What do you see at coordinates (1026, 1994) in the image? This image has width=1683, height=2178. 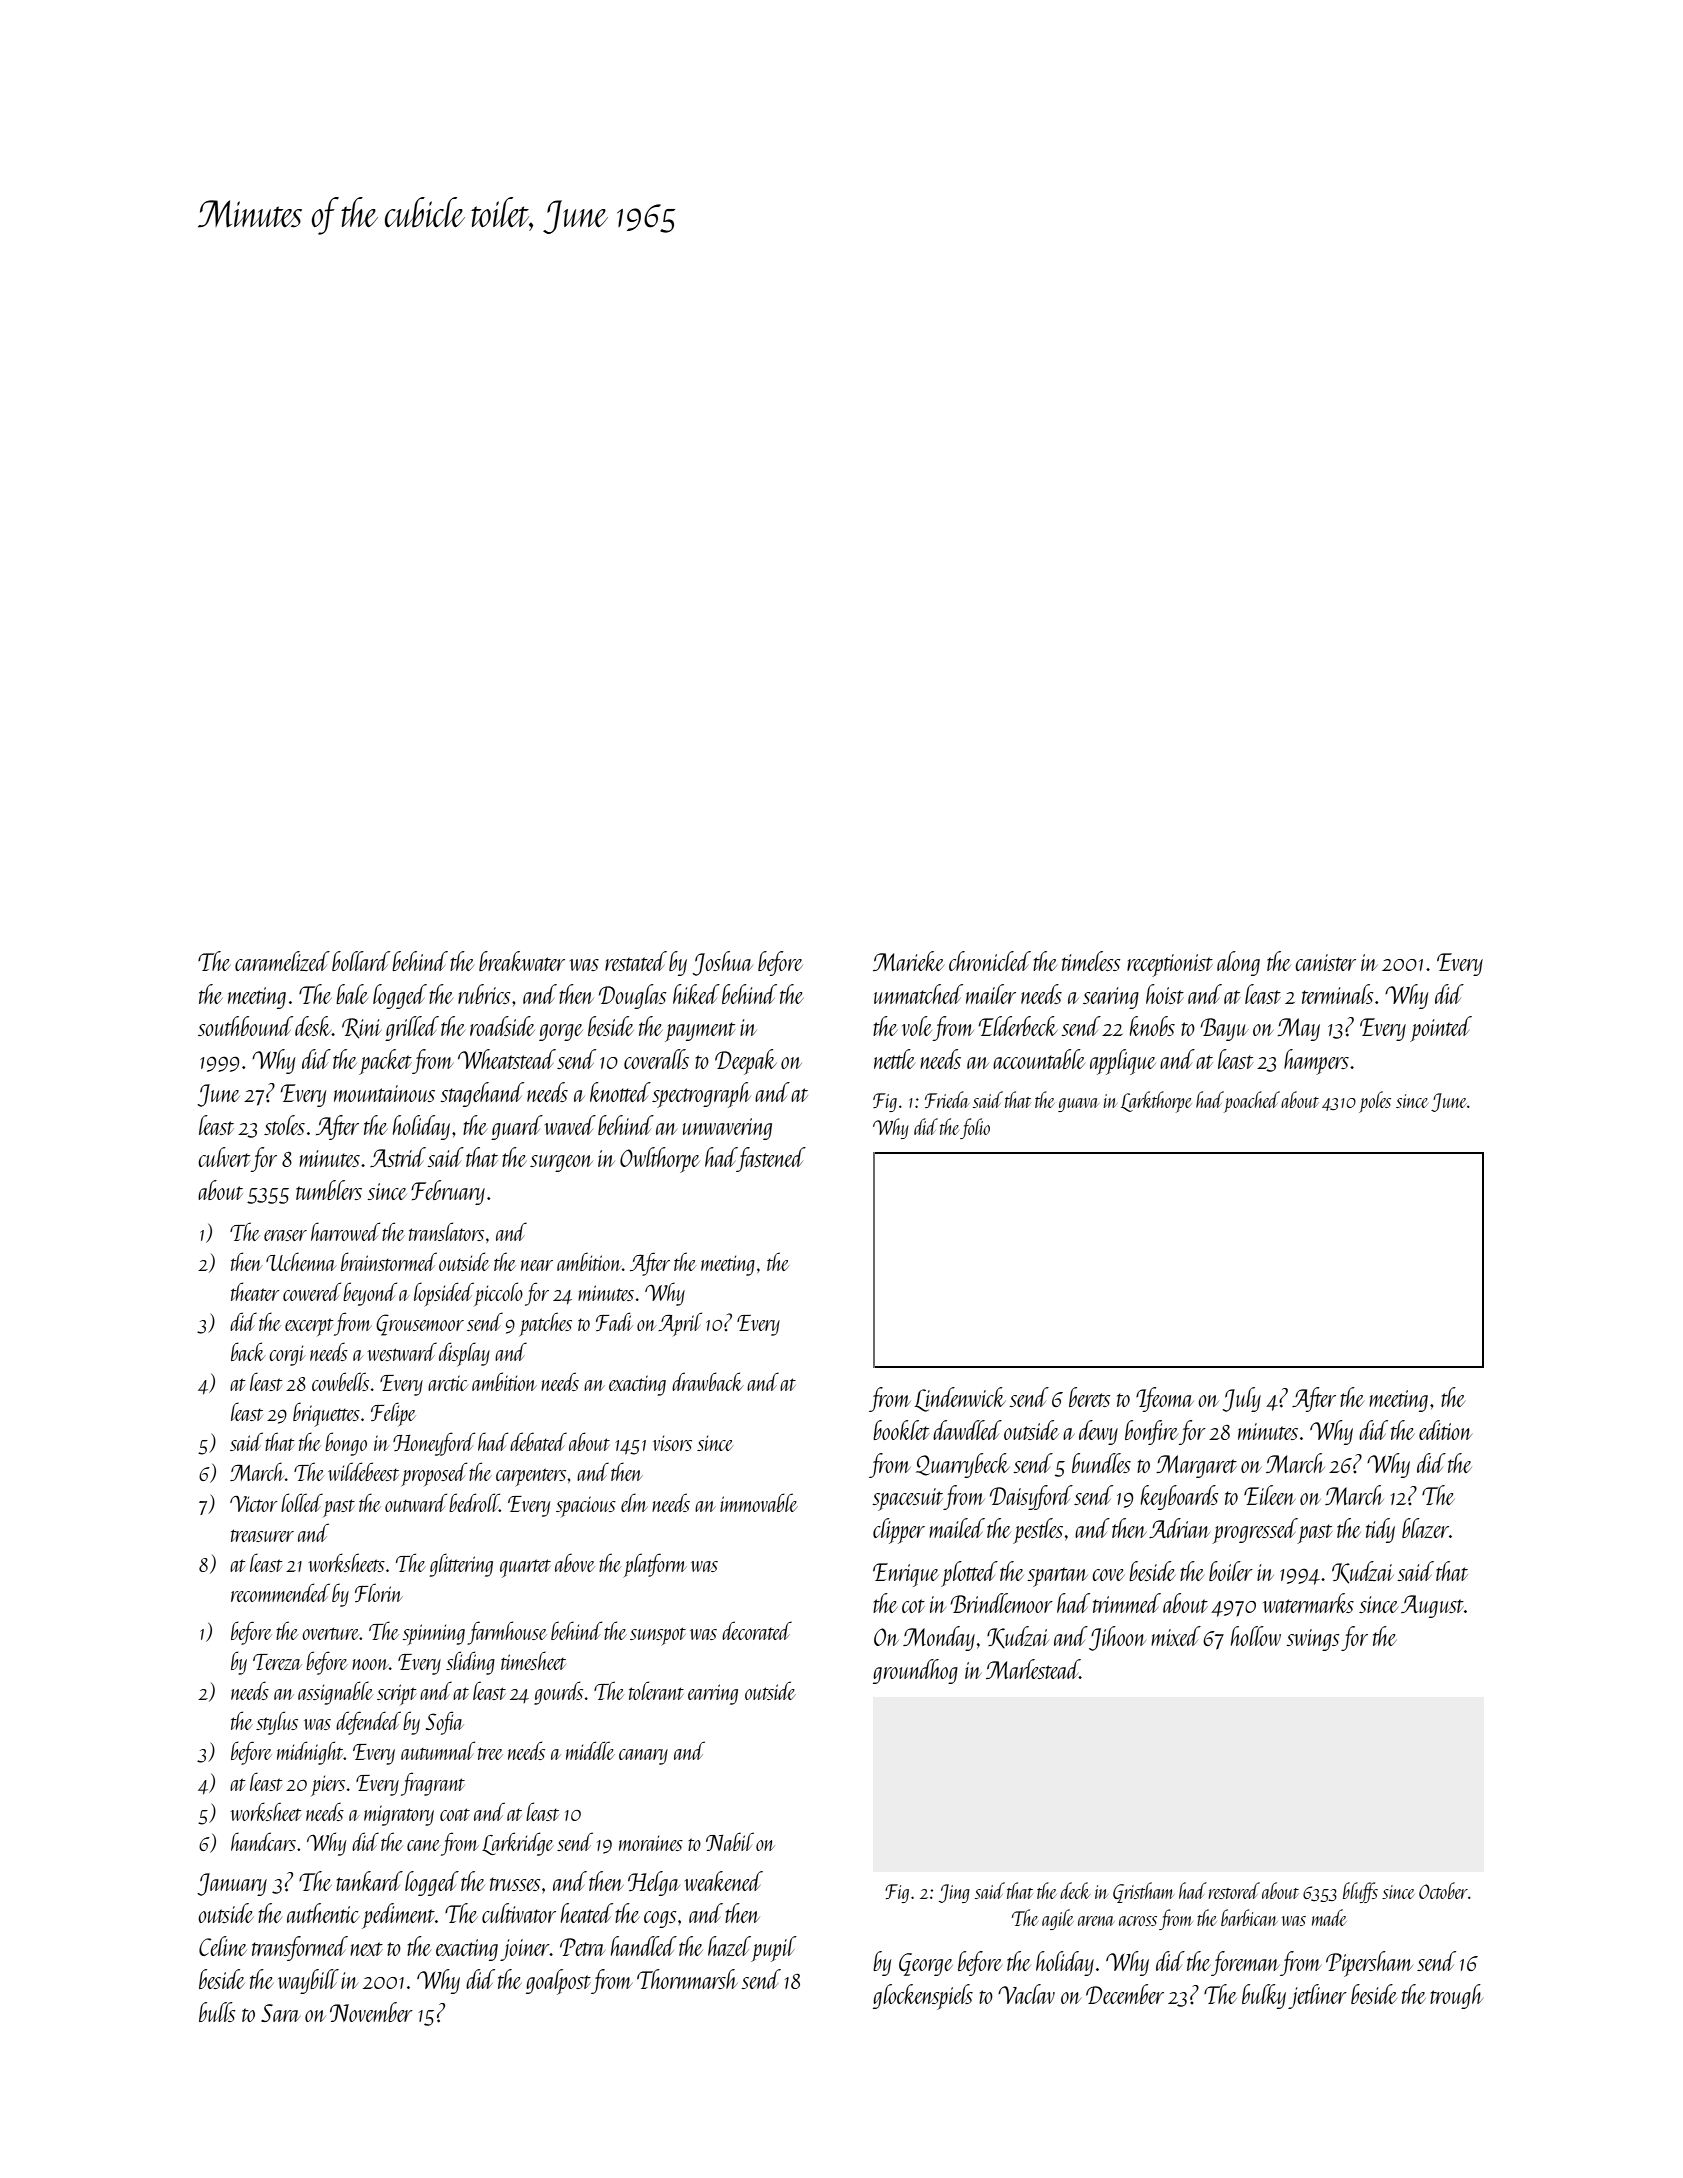 I see `Vaclav` at bounding box center [1026, 1994].
